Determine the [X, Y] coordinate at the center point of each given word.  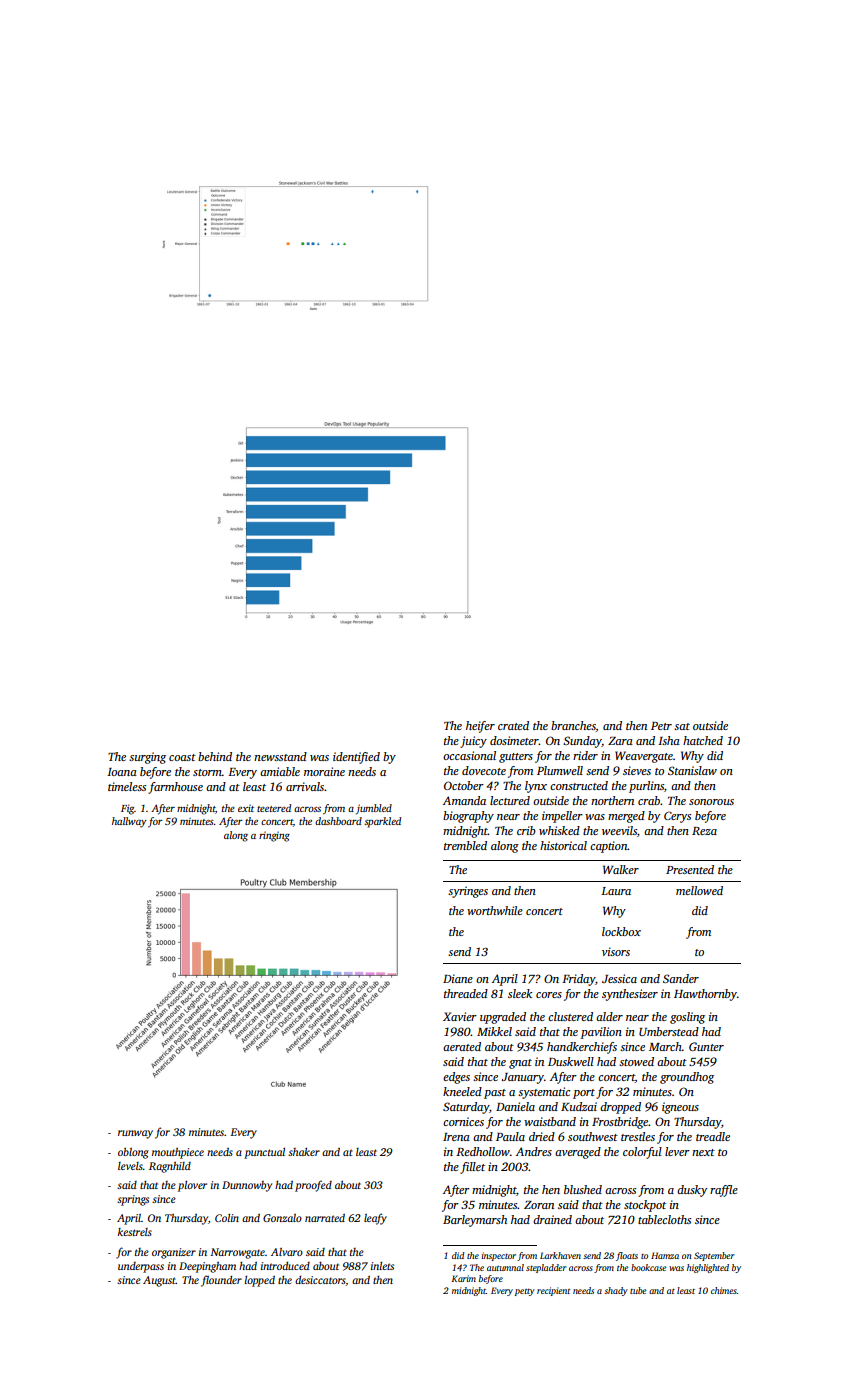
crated [513, 725]
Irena [456, 1137]
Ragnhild [170, 1167]
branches [573, 726]
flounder [221, 1281]
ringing [274, 836]
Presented [690, 869]
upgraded [503, 1018]
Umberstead [669, 1031]
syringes [468, 892]
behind [215, 756]
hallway [129, 822]
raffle [724, 1191]
